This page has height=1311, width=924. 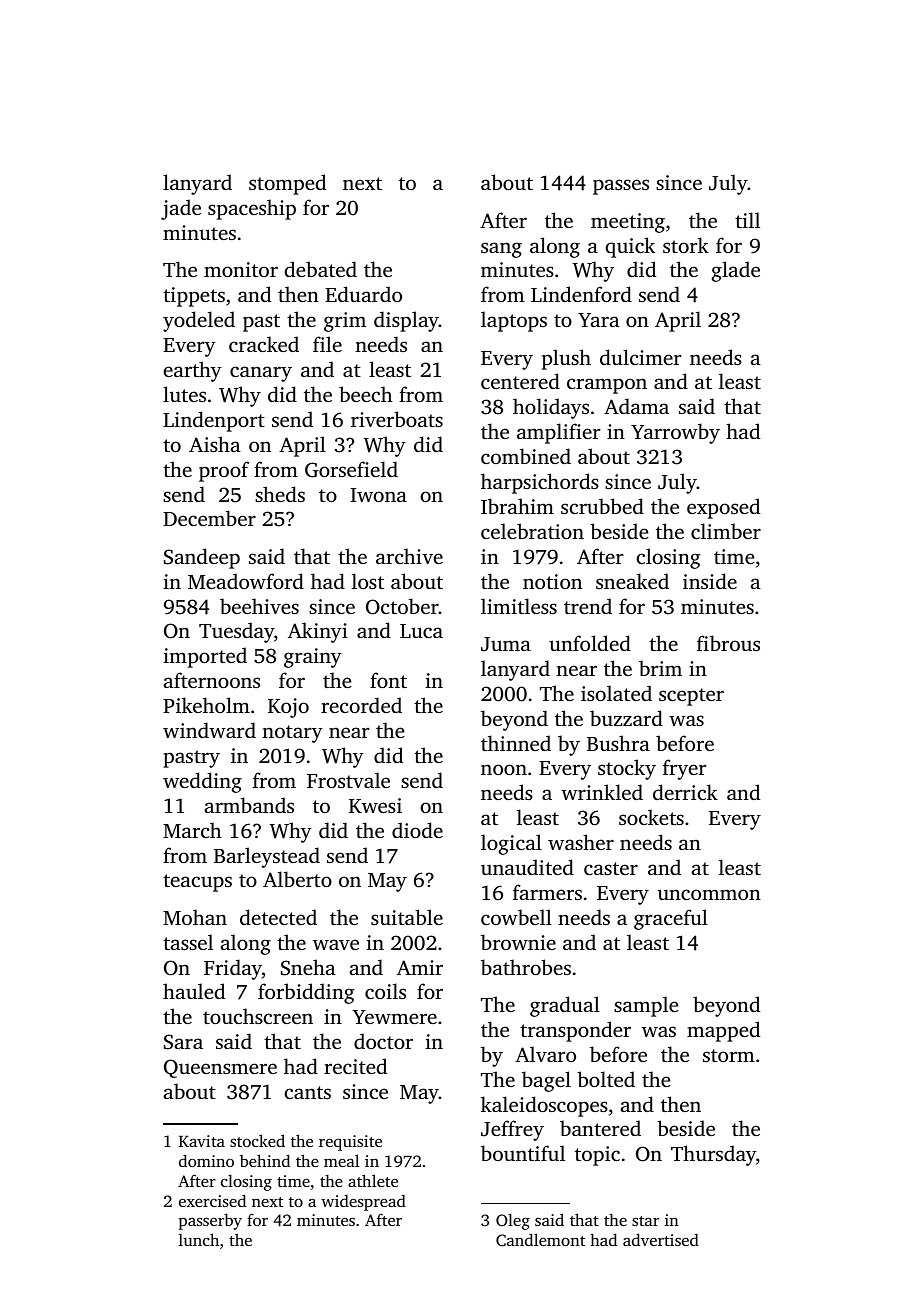 What do you see at coordinates (661, 1239) in the page?
I see `advertised` at bounding box center [661, 1239].
